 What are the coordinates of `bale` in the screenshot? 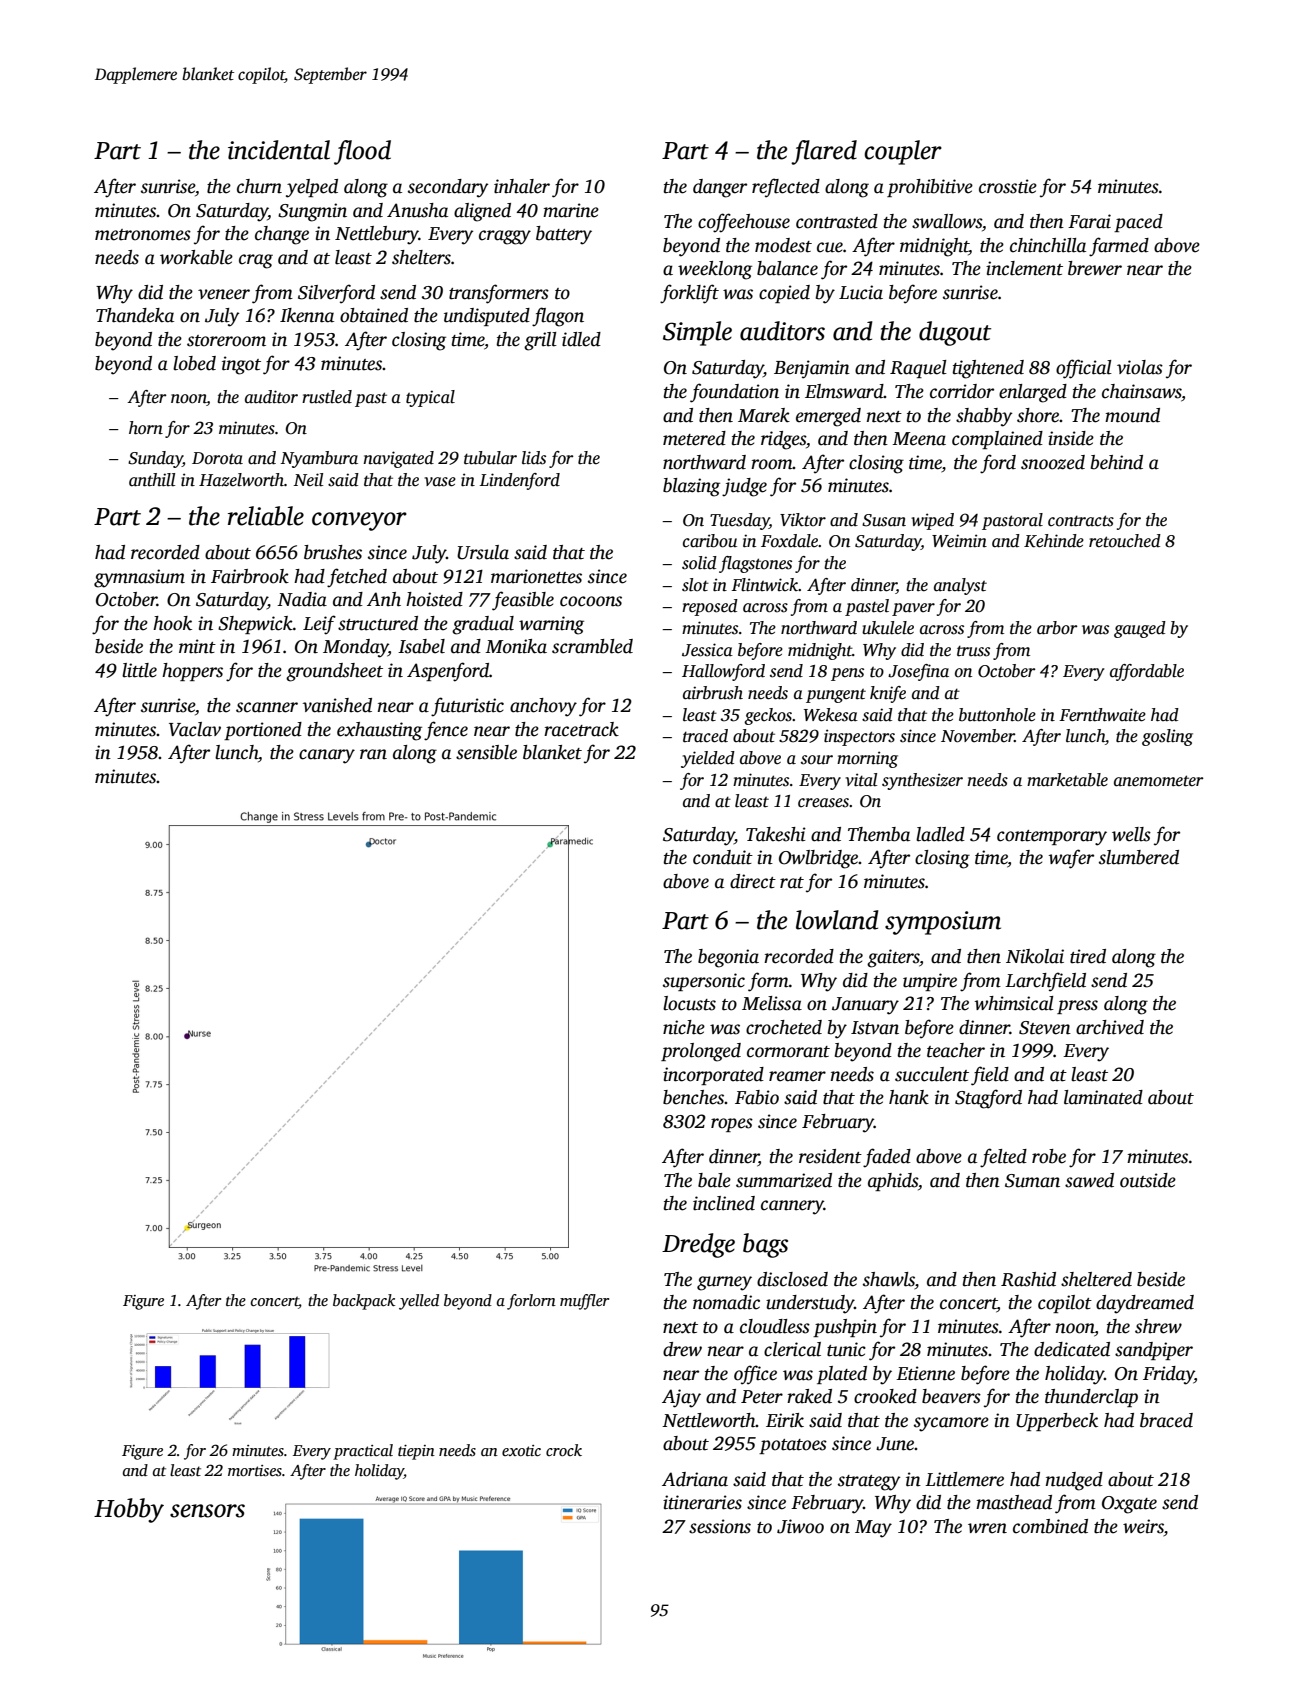 It's located at (714, 1180).
